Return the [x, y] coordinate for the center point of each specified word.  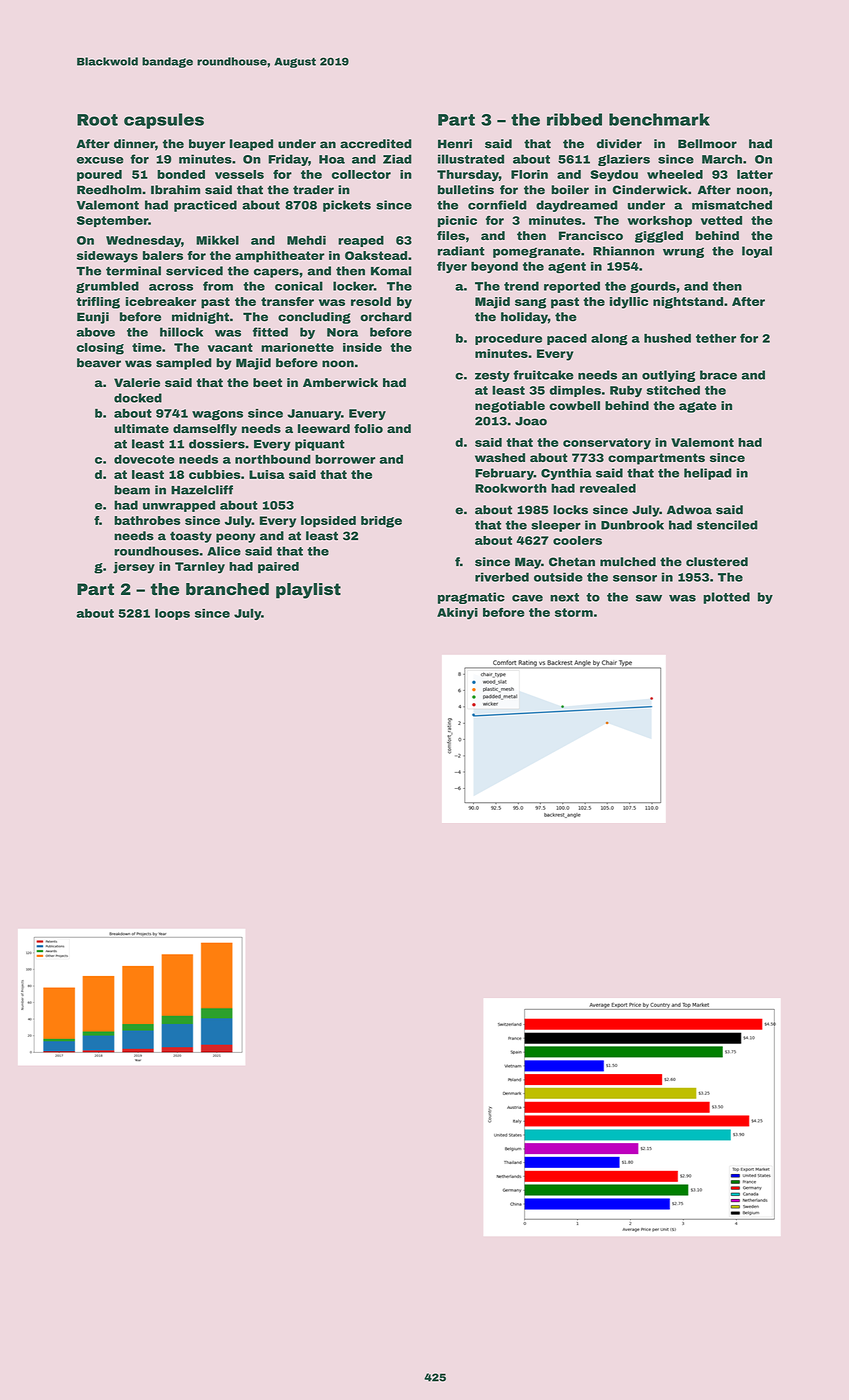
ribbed [574, 119]
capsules [164, 121]
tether [716, 338]
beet [267, 382]
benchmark [659, 119]
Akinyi [457, 614]
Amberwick [340, 382]
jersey [134, 568]
